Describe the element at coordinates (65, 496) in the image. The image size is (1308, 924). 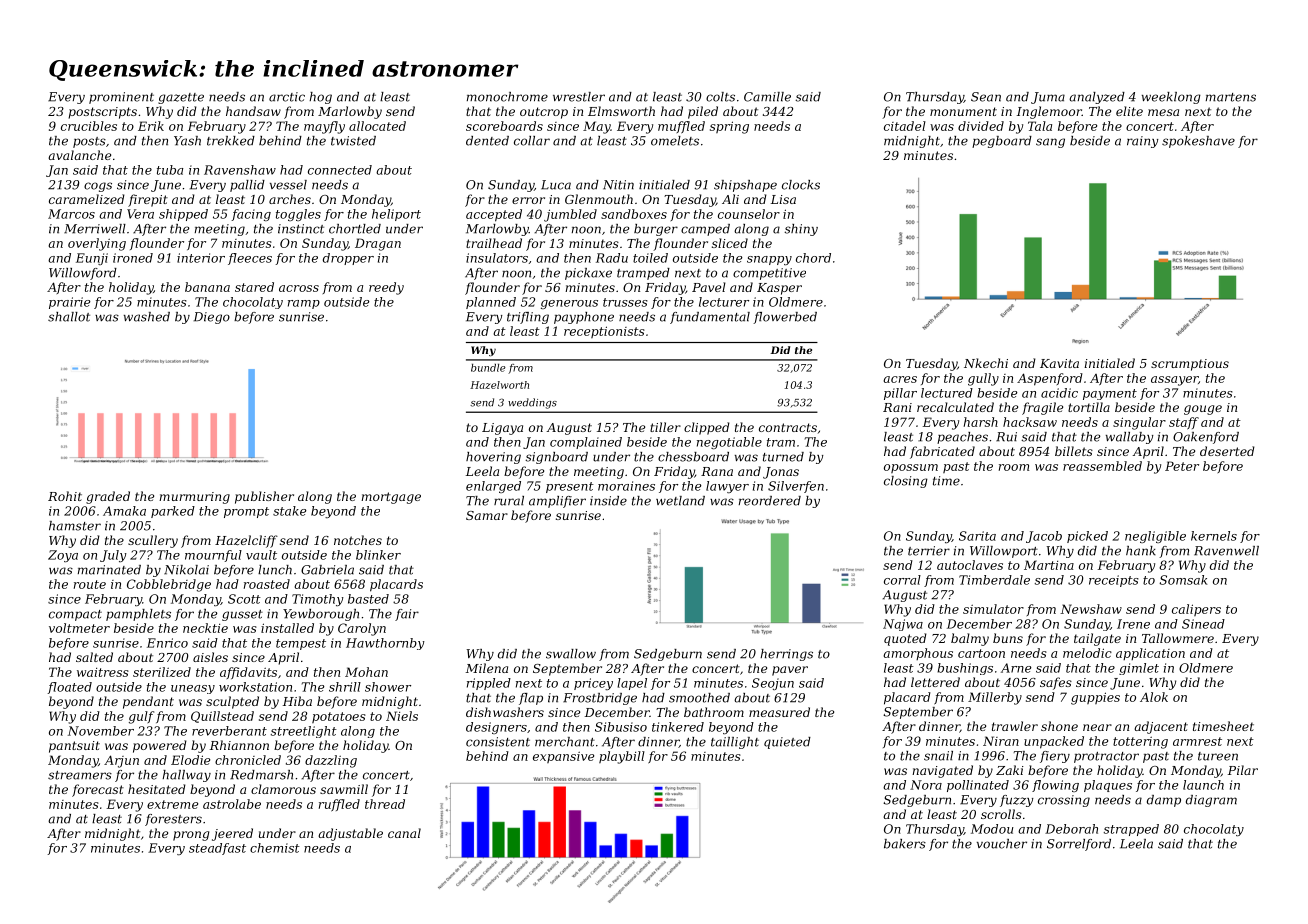
I see `Rohit` at that location.
